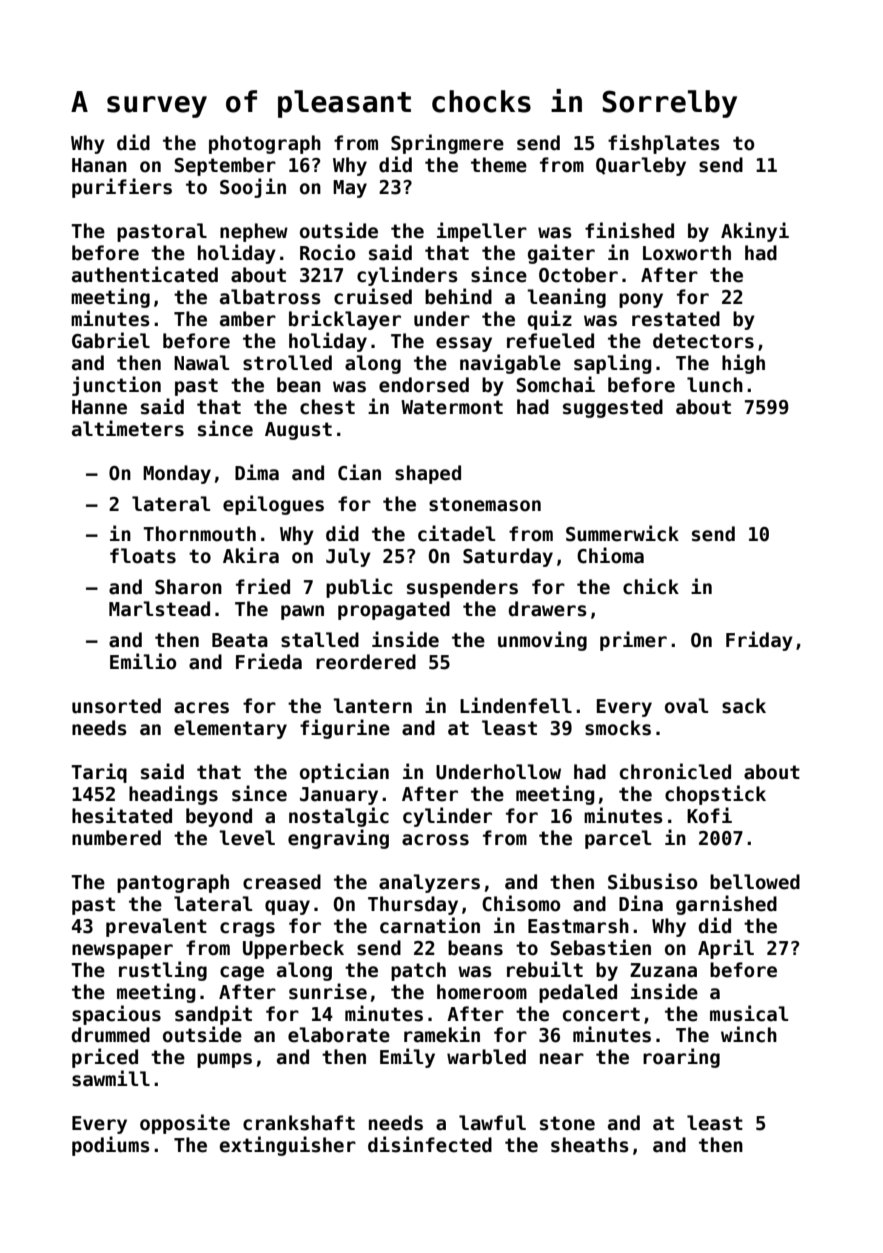 Image resolution: width=883 pixels, height=1253 pixels. What do you see at coordinates (177, 474) in the screenshot?
I see `Monday` at bounding box center [177, 474].
